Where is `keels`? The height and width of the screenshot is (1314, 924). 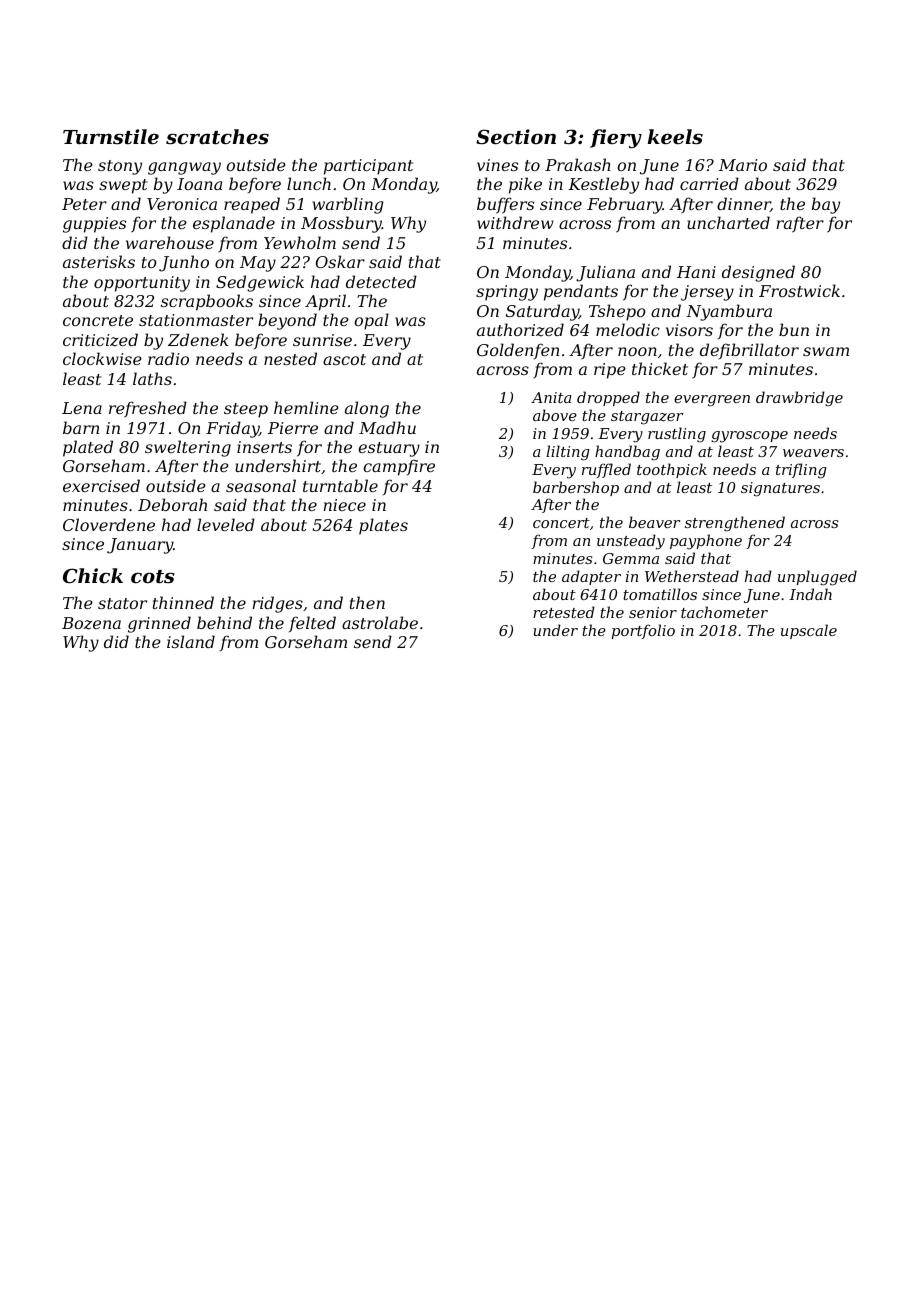
keels is located at coordinates (675, 137).
